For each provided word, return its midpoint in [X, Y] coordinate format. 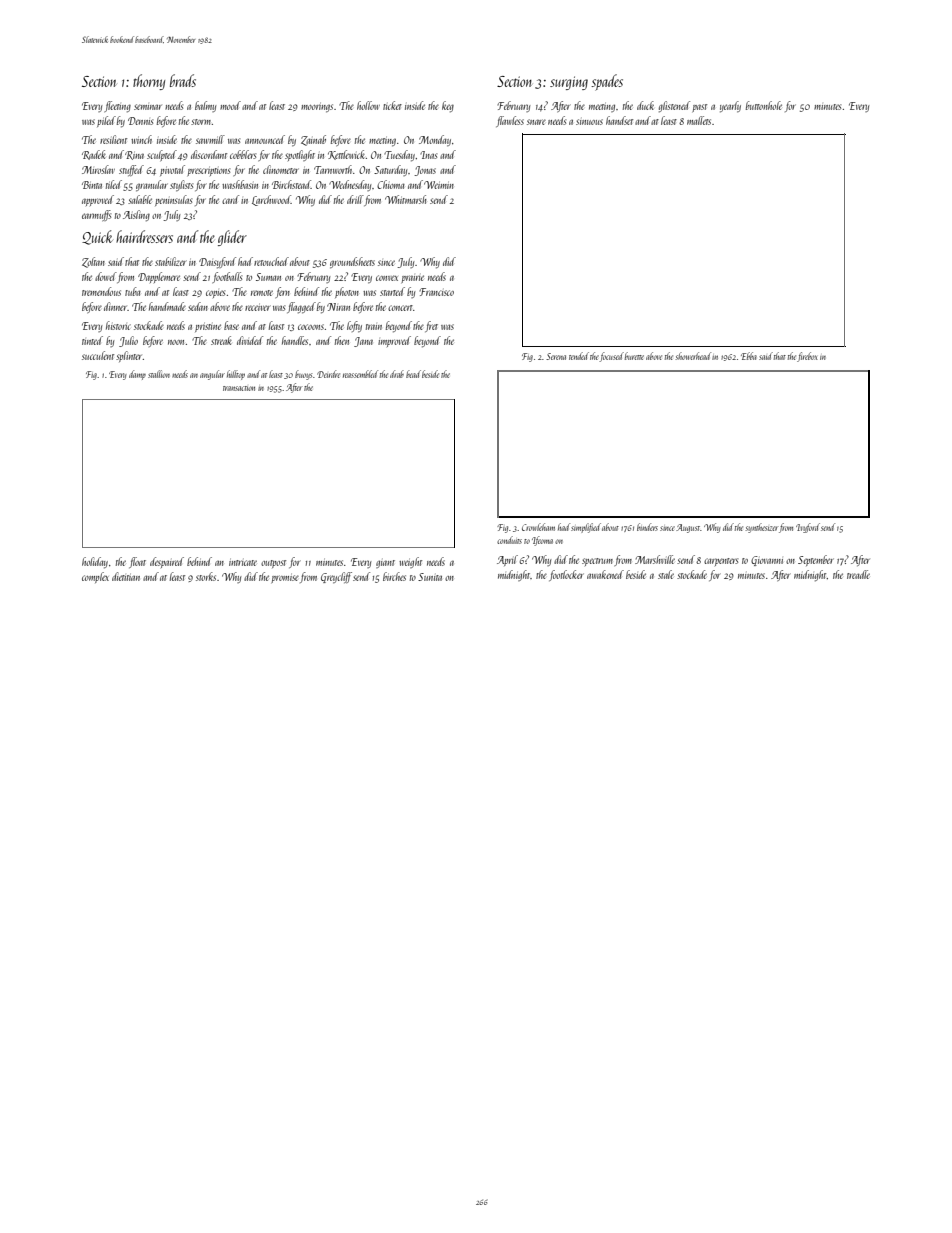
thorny [149, 82]
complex [95, 577]
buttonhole [764, 105]
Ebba [749, 356]
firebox [807, 357]
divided [250, 340]
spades [607, 82]
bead [413, 374]
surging [569, 83]
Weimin [439, 185]
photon [347, 292]
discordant [209, 154]
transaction [239, 388]
